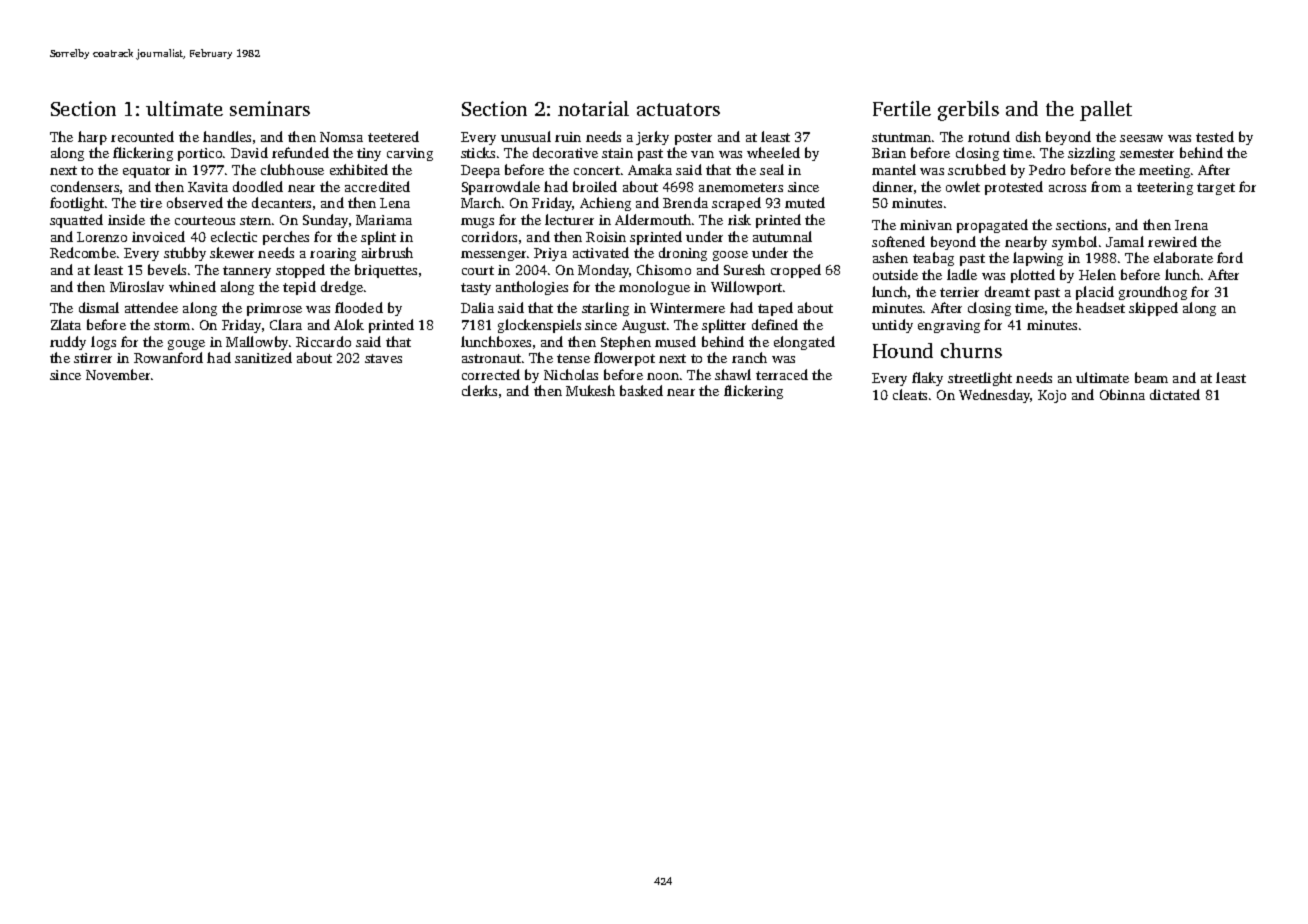 This screenshot has width=1308, height=924. Describe the element at coordinates (1147, 153) in the screenshot. I see `semester` at that location.
